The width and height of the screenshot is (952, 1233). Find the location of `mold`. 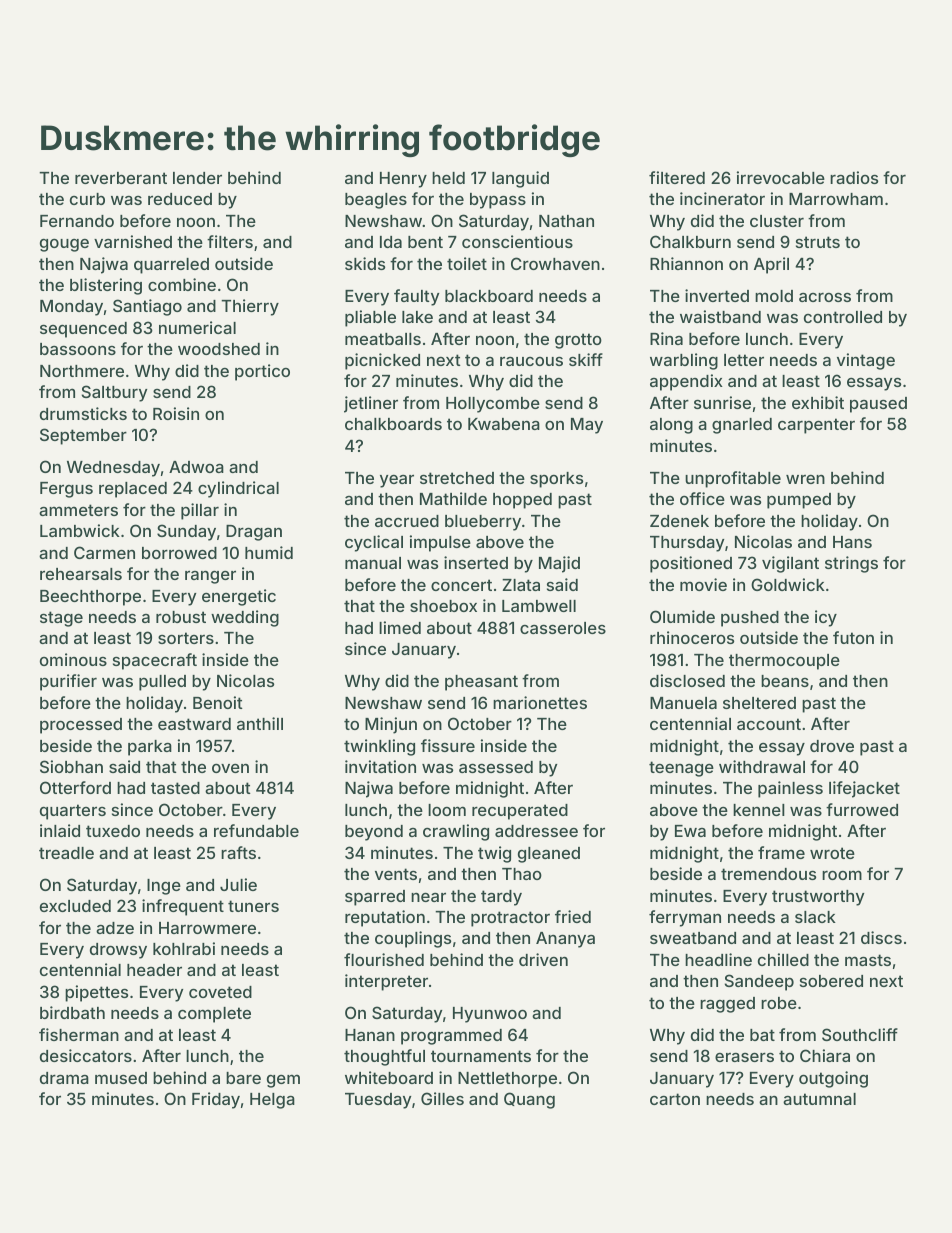

mold is located at coordinates (774, 296).
